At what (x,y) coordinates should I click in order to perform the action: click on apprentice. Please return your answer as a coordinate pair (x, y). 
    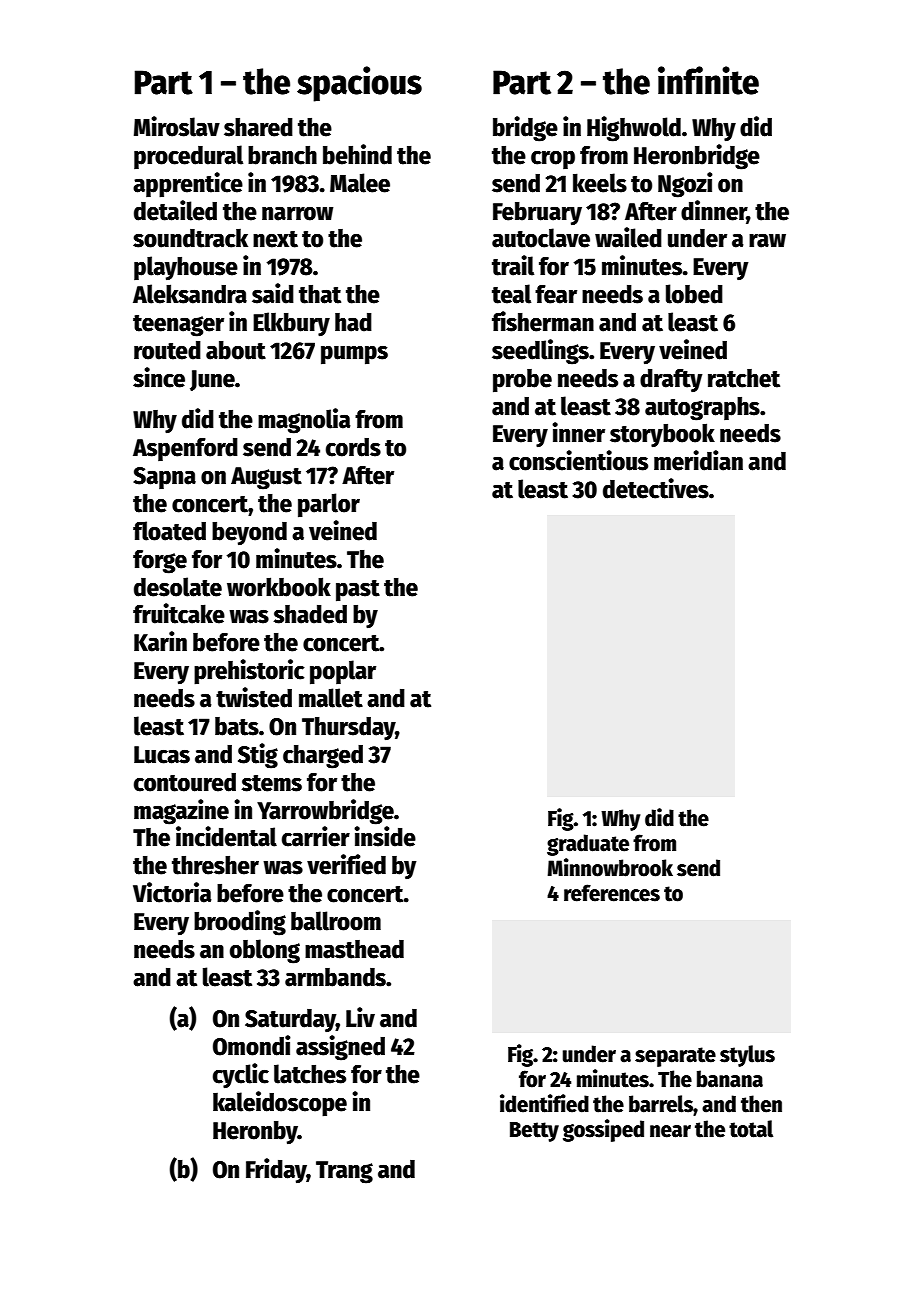
    Looking at the image, I should click on (188, 185).
